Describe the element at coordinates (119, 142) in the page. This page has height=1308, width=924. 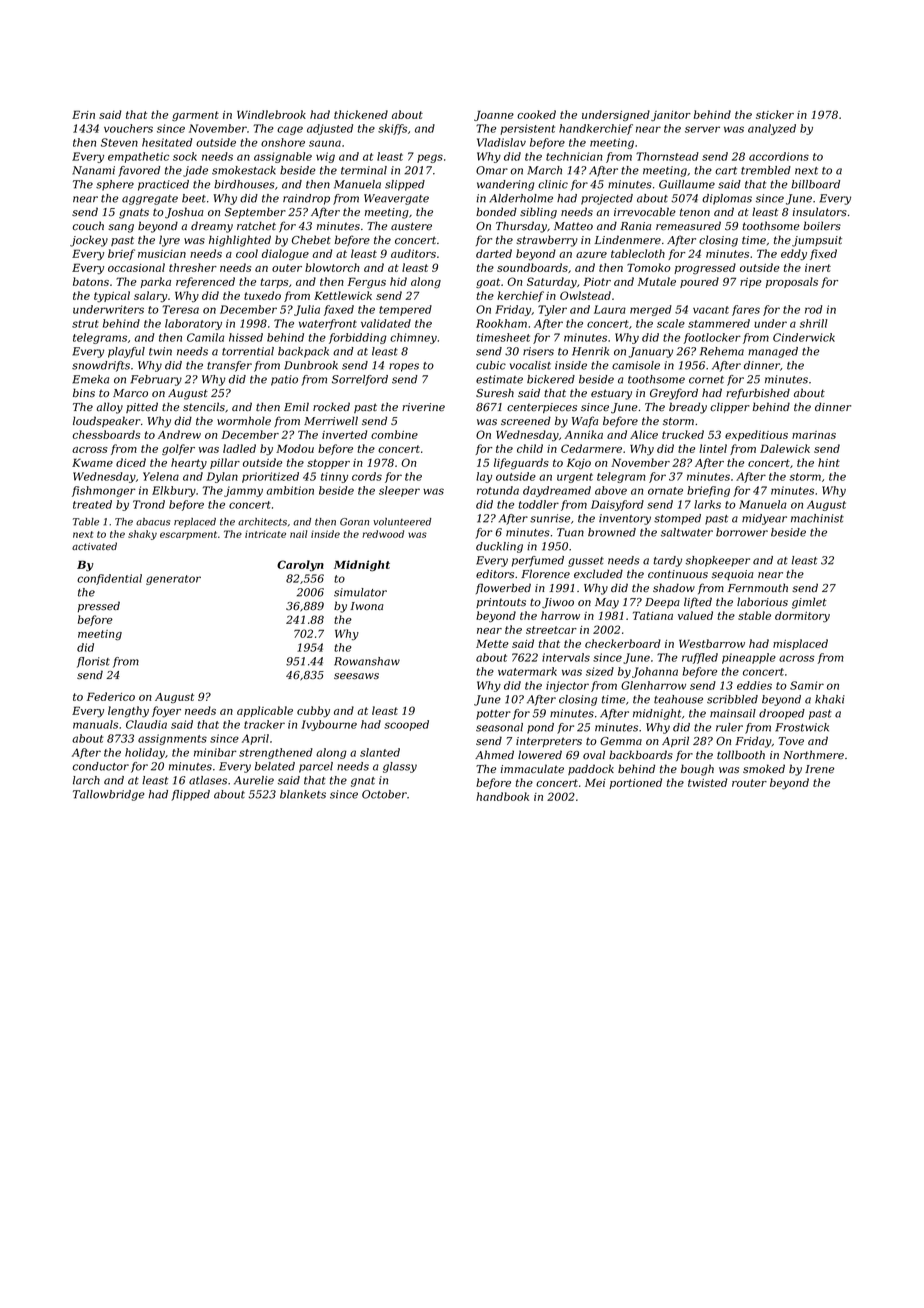
I see `Steven` at that location.
